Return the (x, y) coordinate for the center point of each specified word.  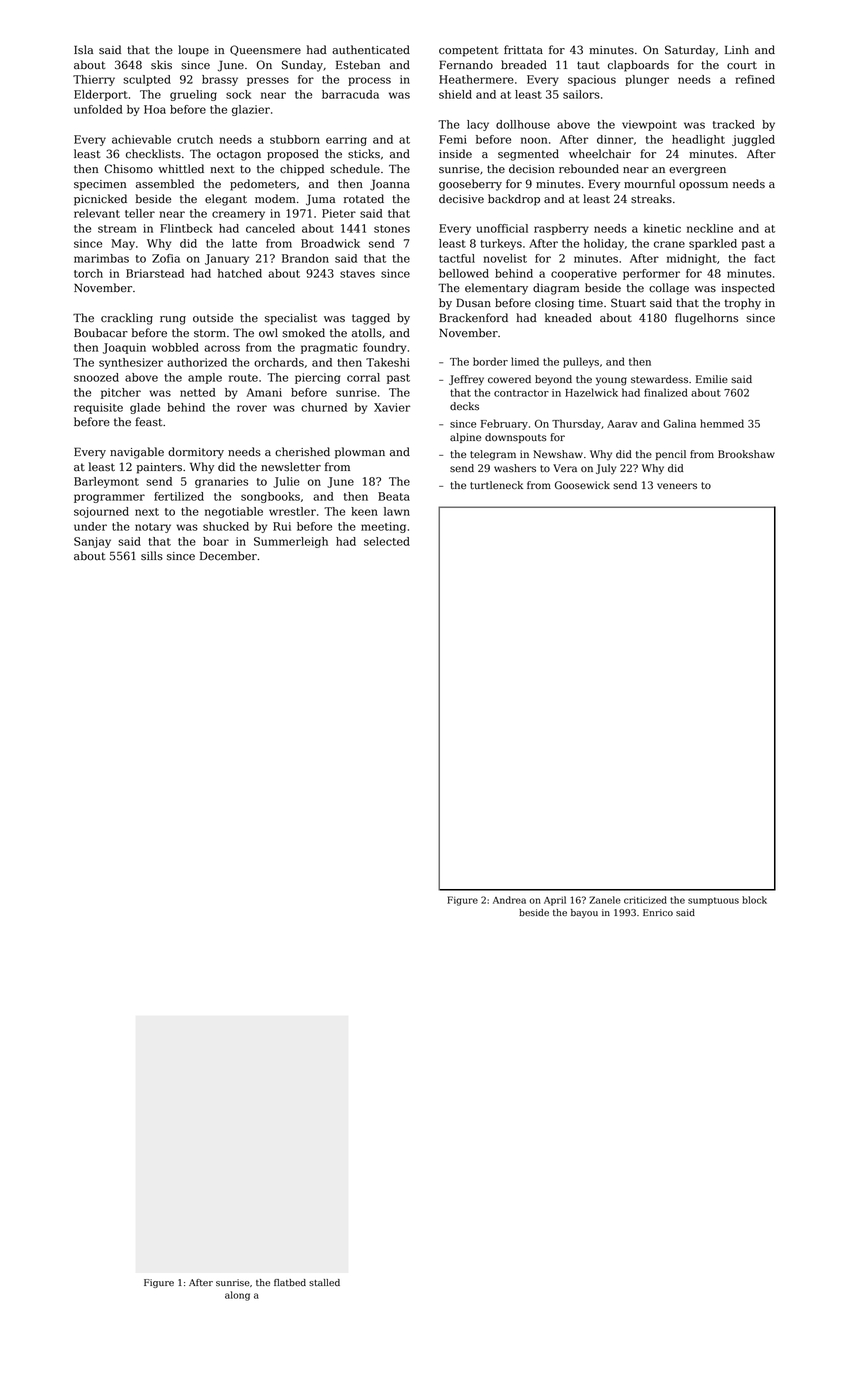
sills (152, 556)
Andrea (509, 900)
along (237, 1296)
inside (455, 154)
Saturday (690, 51)
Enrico (658, 912)
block (754, 900)
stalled (324, 1282)
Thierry (94, 80)
